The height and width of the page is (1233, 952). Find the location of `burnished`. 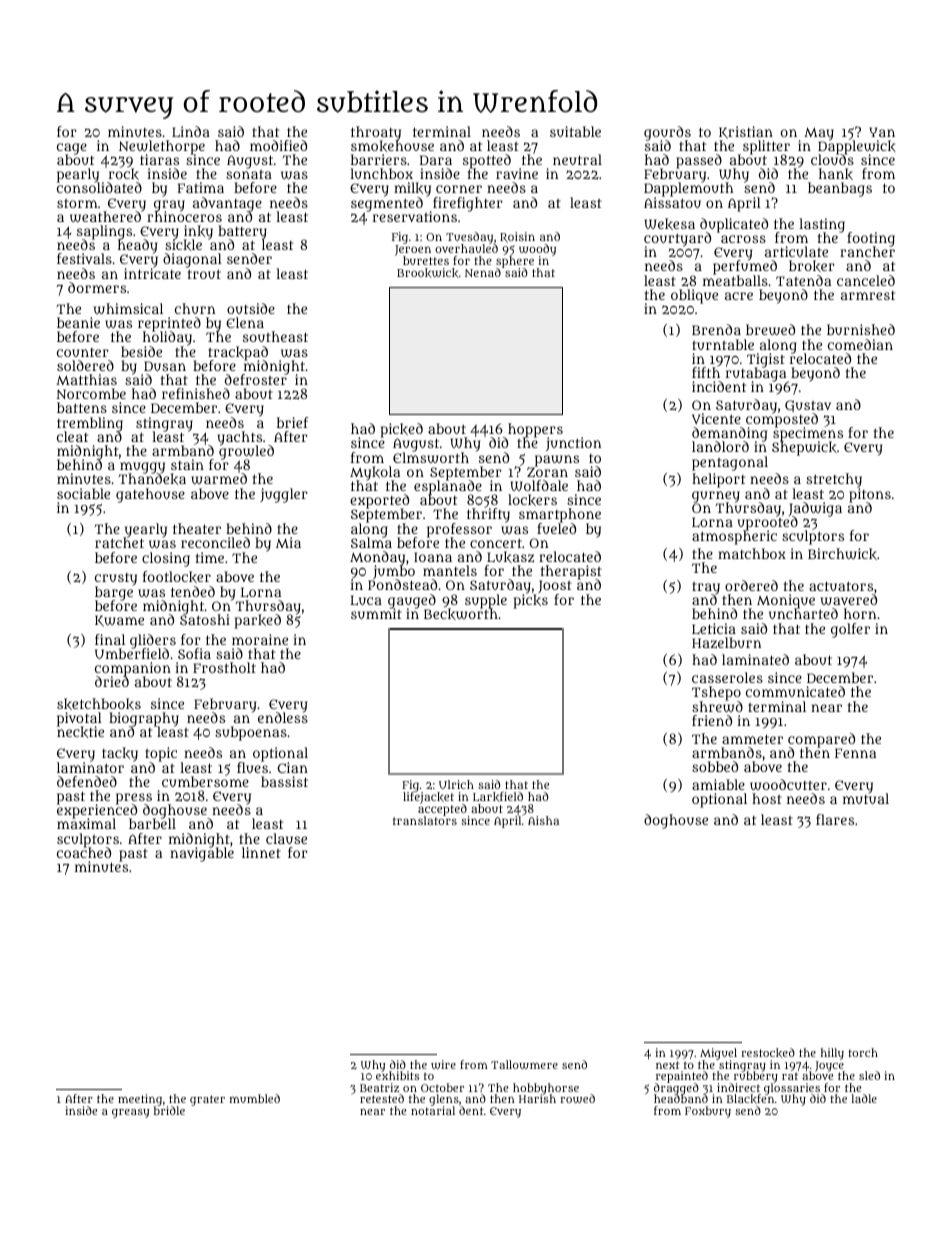

burnished is located at coordinates (861, 329).
